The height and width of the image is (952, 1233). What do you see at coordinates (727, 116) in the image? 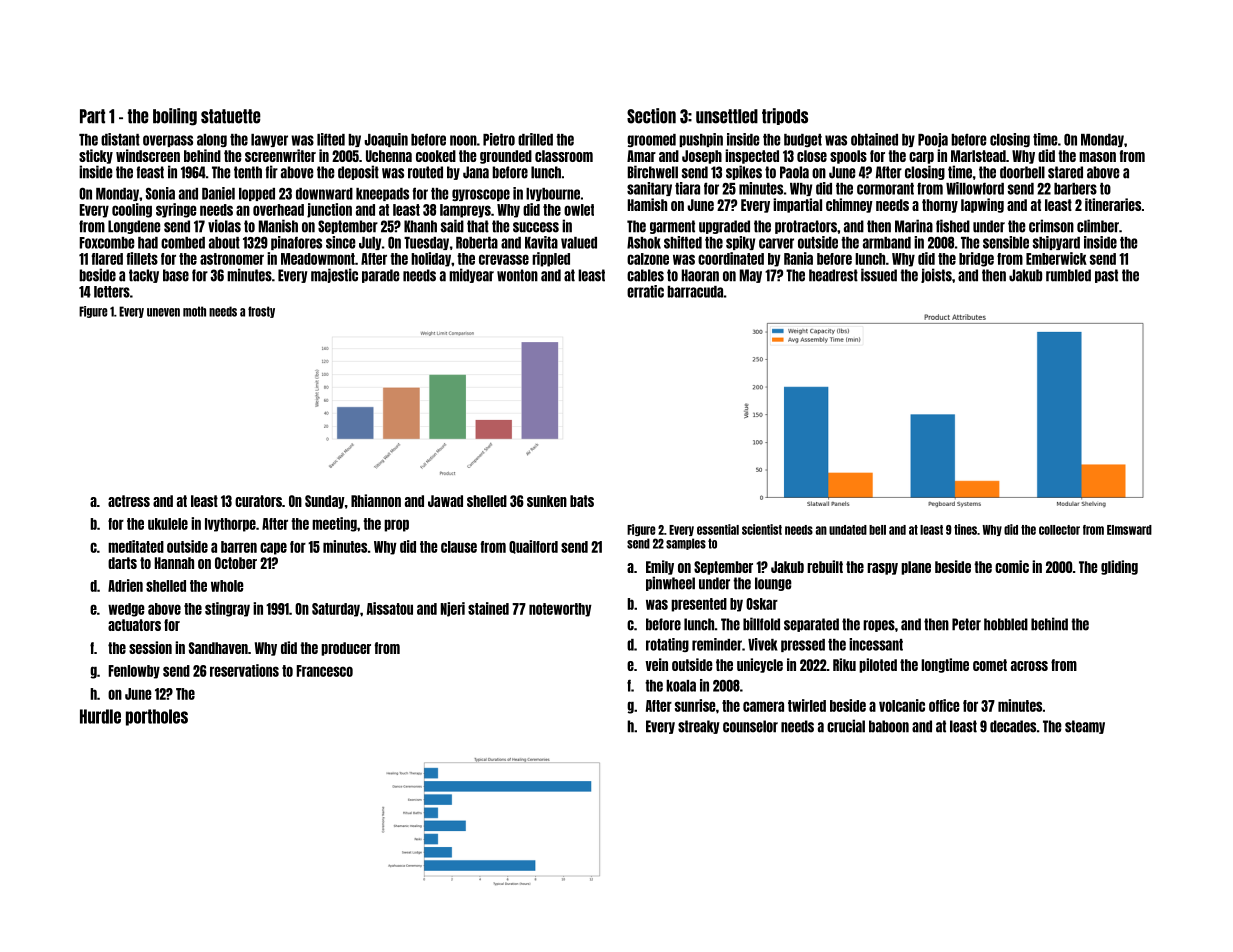
I see `unsettled` at bounding box center [727, 116].
